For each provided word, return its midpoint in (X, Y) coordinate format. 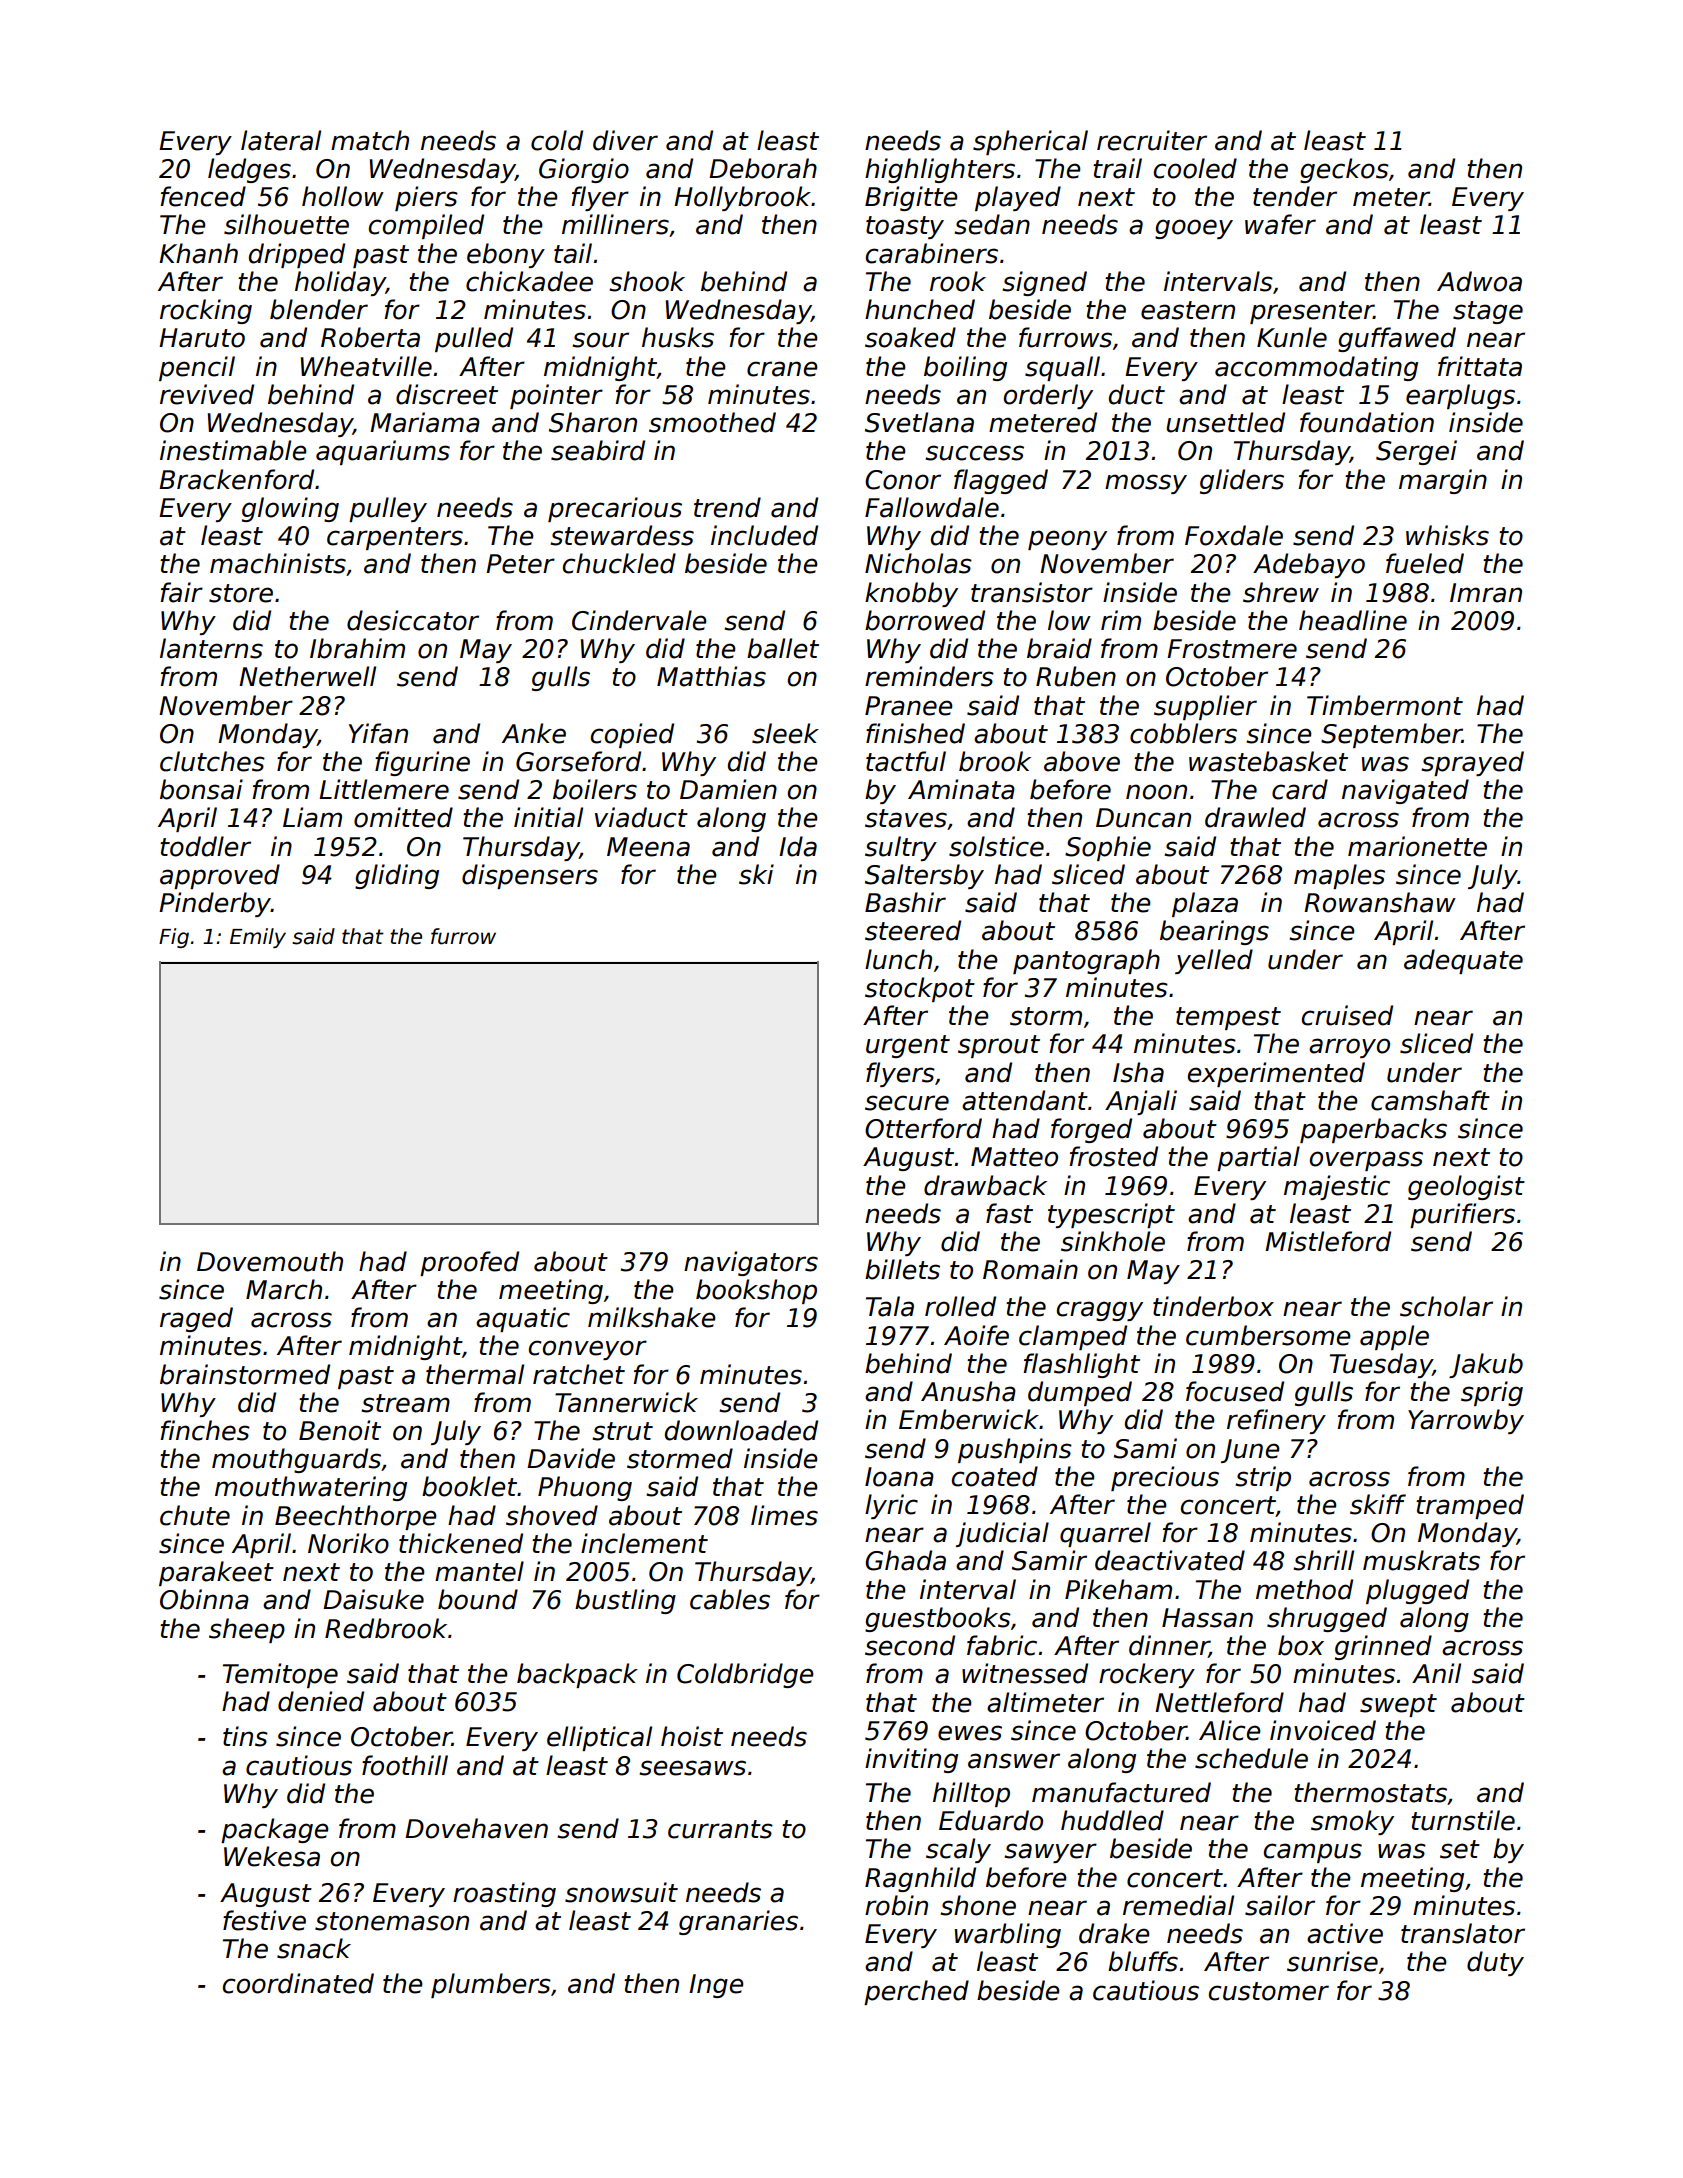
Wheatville (366, 366)
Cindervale (639, 620)
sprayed (1472, 763)
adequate (1463, 961)
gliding (397, 876)
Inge (716, 1986)
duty (1495, 1963)
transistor (1032, 592)
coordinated (298, 1983)
